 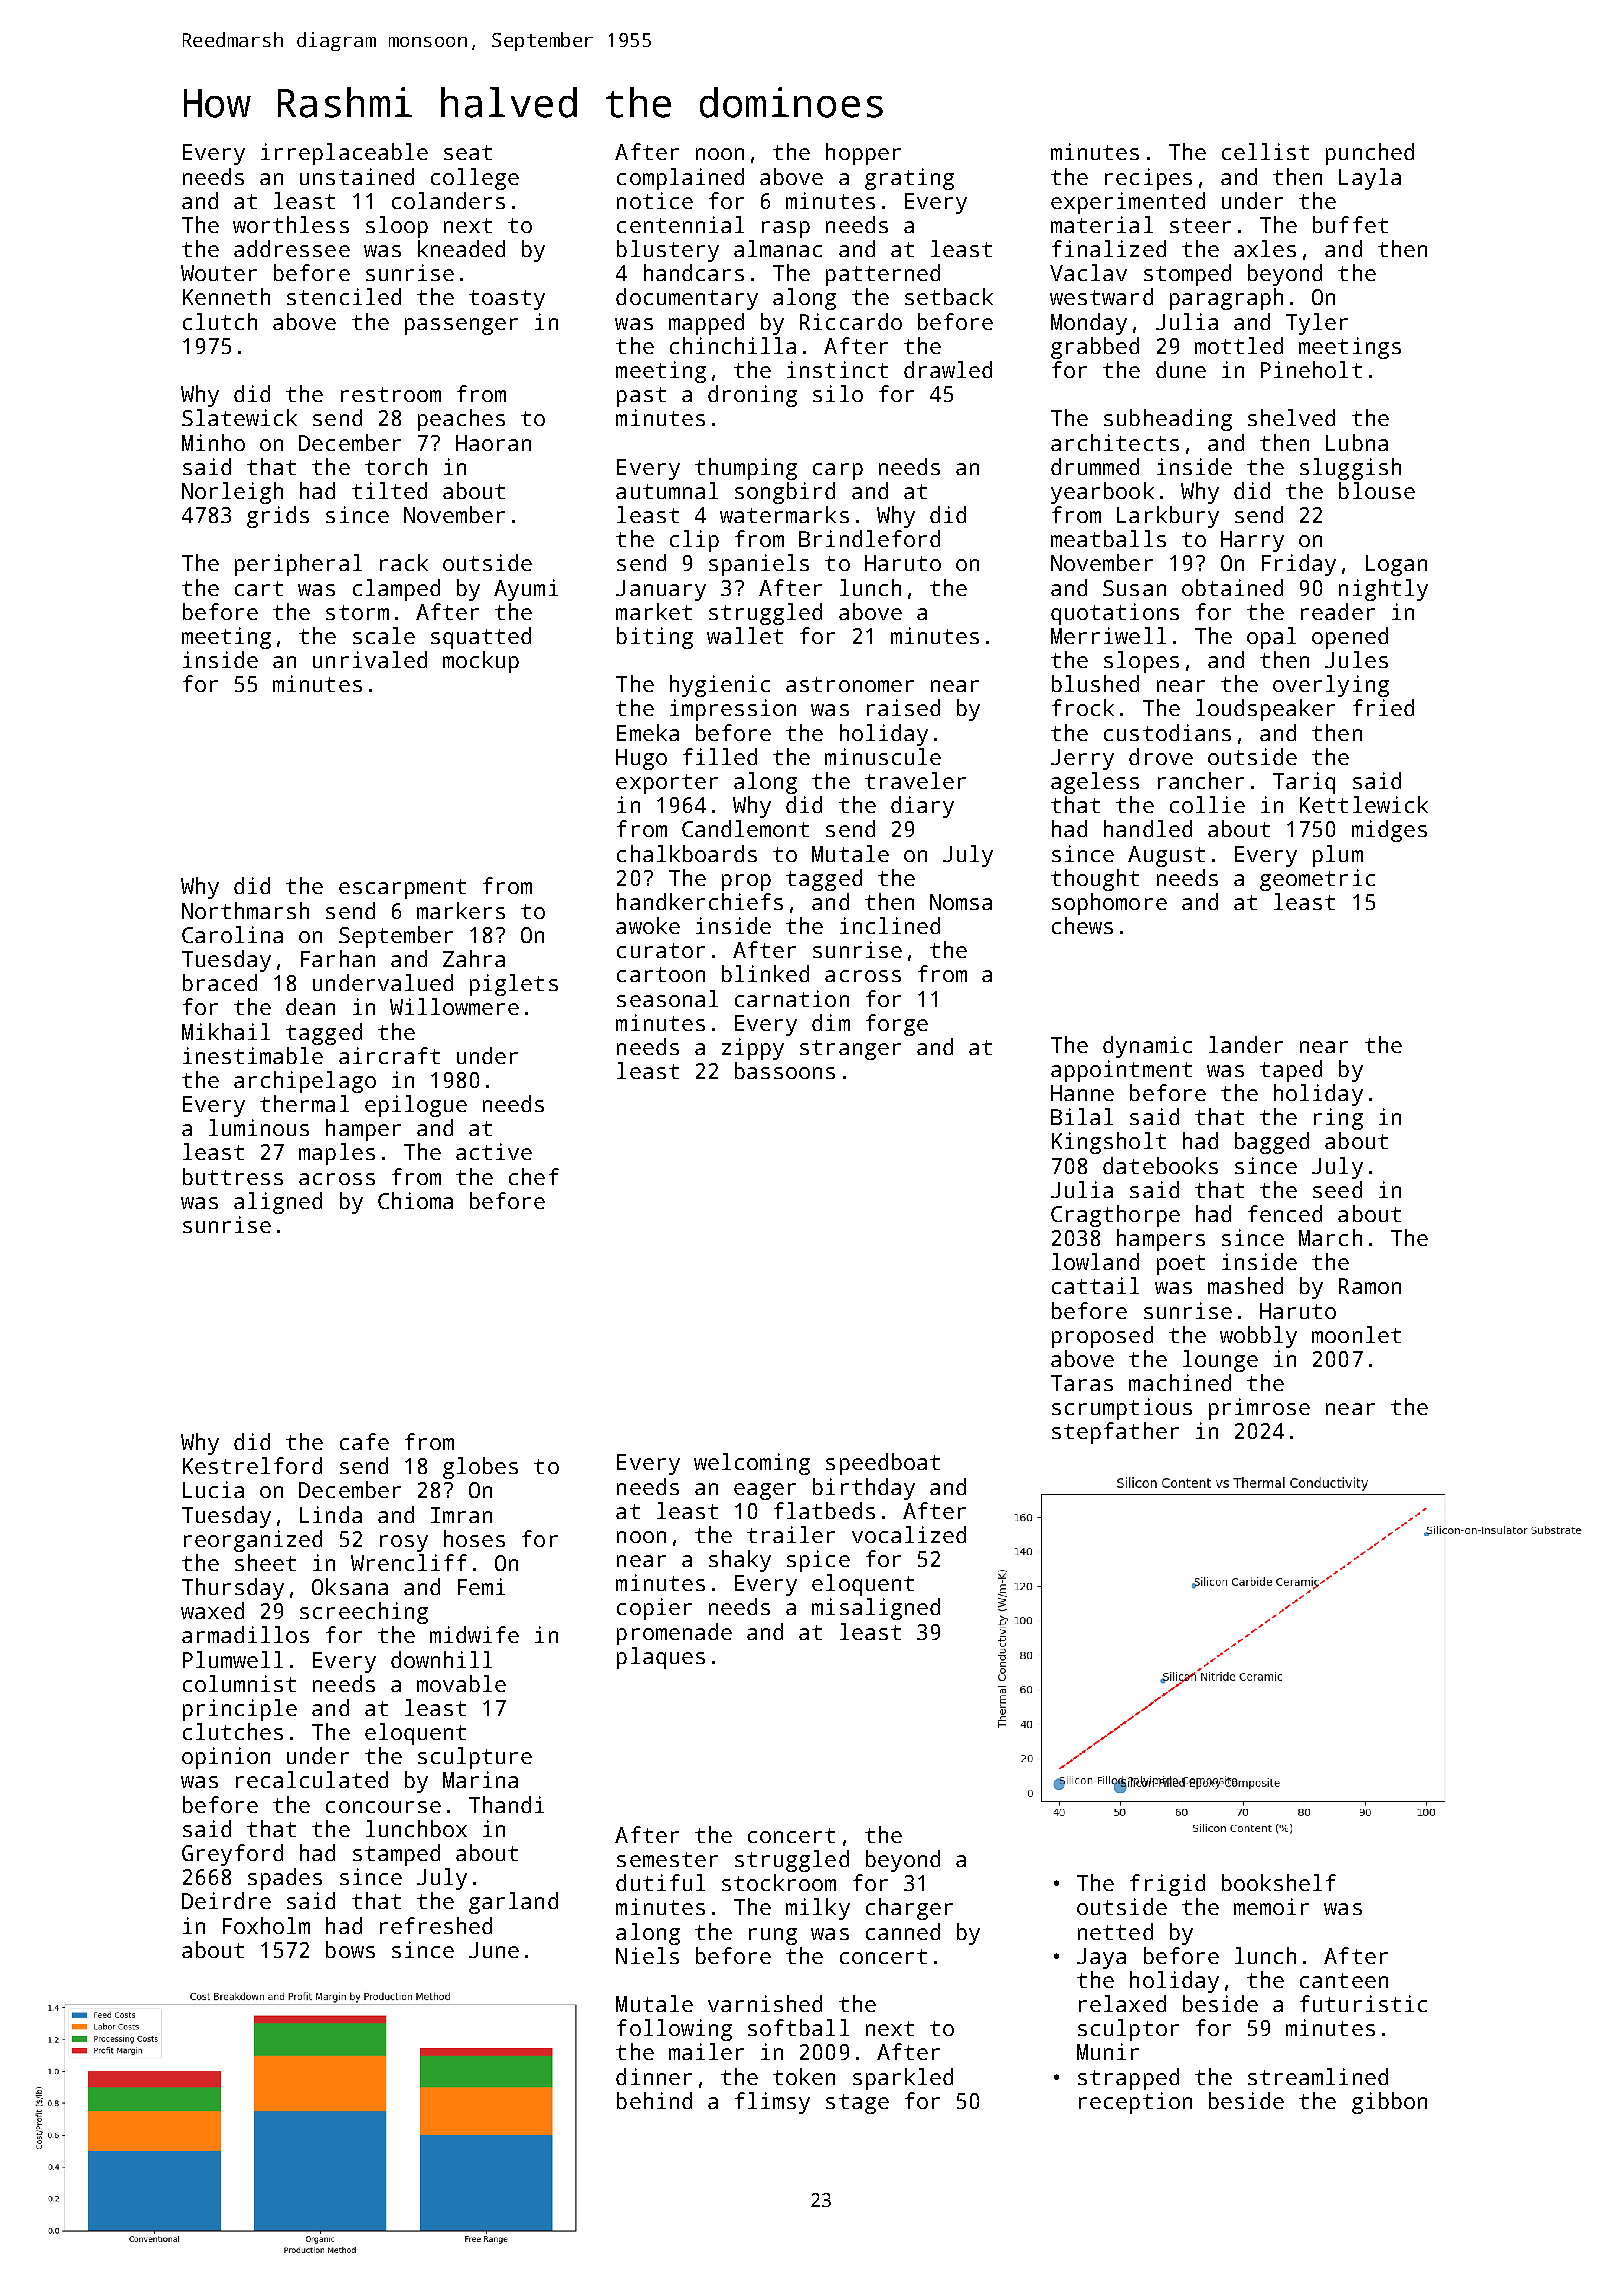 I want to click on bookshelf, so click(x=1279, y=1882).
